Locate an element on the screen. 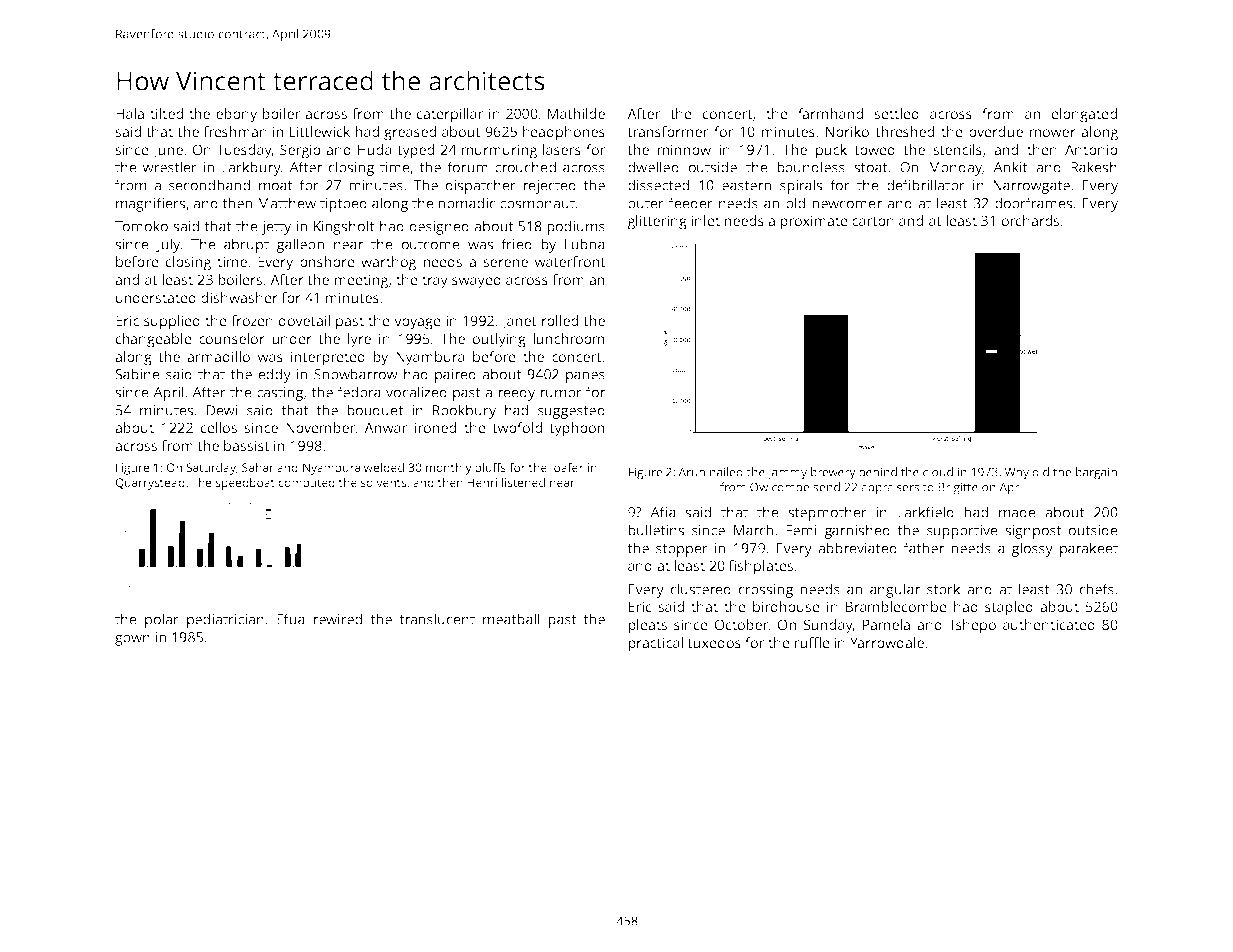 The height and width of the screenshot is (952, 1233). farmhand is located at coordinates (830, 113).
